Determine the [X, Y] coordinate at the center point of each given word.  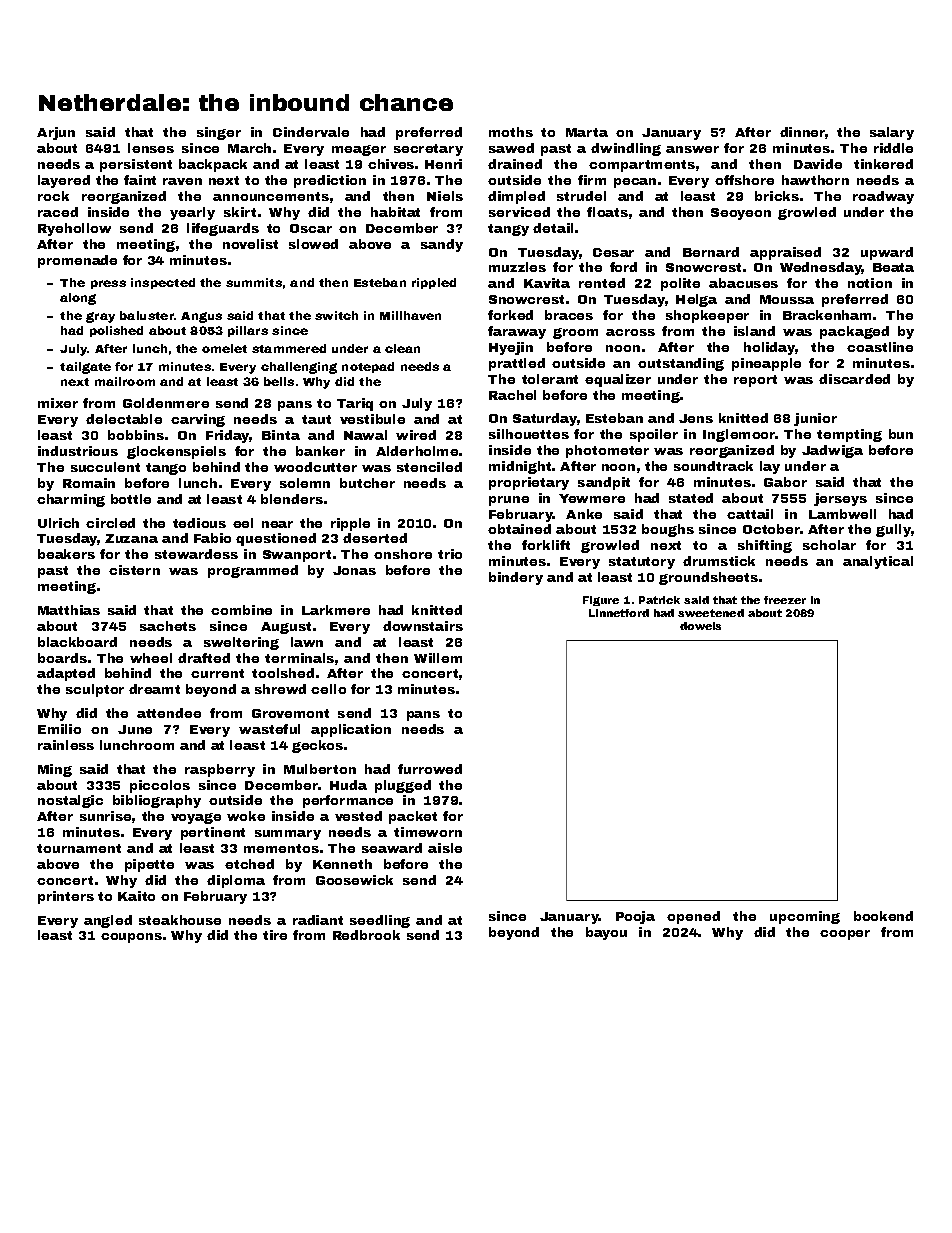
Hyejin [511, 348]
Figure [601, 601]
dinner [802, 132]
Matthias [69, 610]
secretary [428, 150]
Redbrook [366, 935]
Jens [696, 418]
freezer [785, 600]
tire [275, 935]
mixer [58, 403]
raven [182, 181]
